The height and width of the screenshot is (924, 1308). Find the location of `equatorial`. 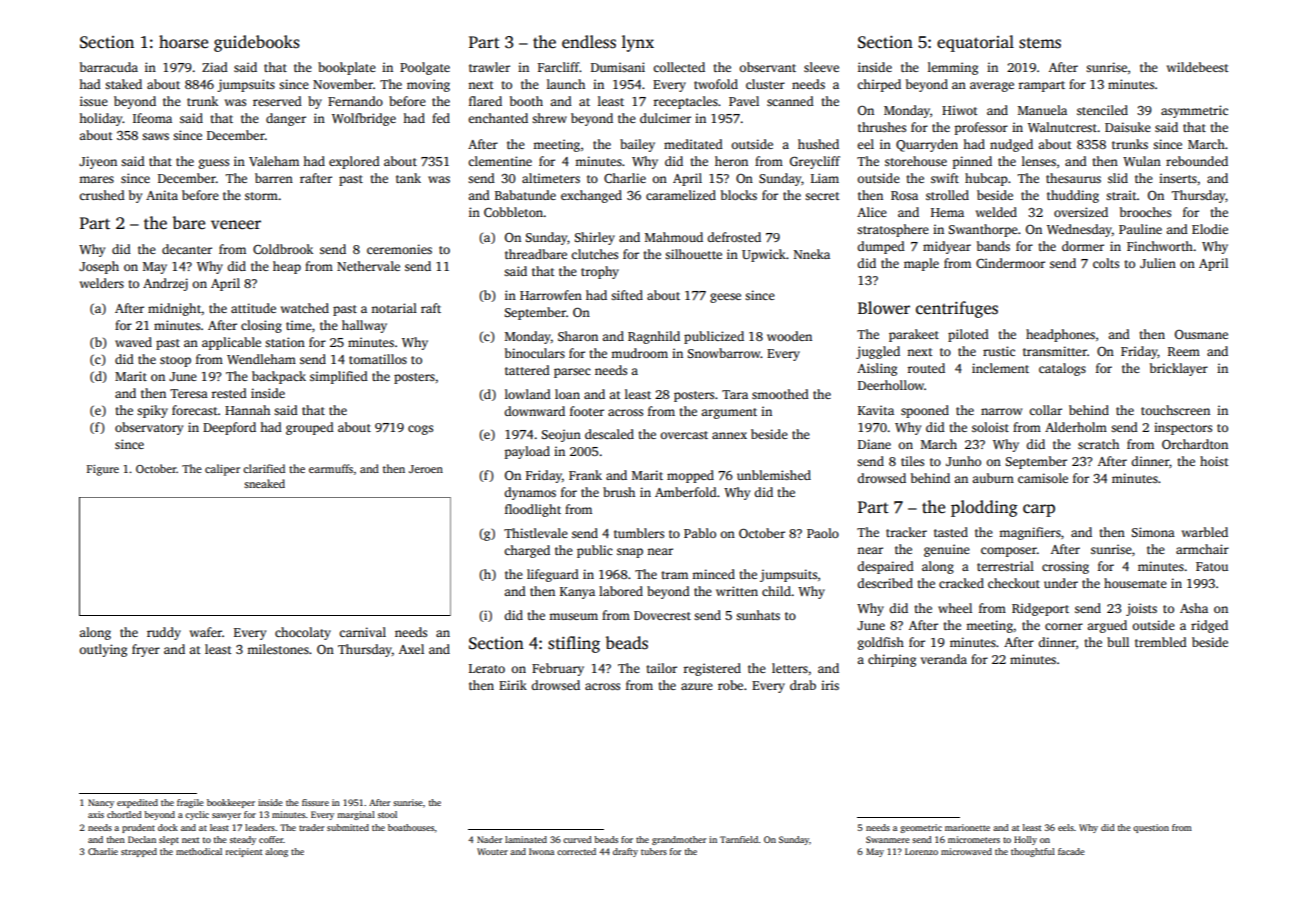

equatorial is located at coordinates (975, 43).
